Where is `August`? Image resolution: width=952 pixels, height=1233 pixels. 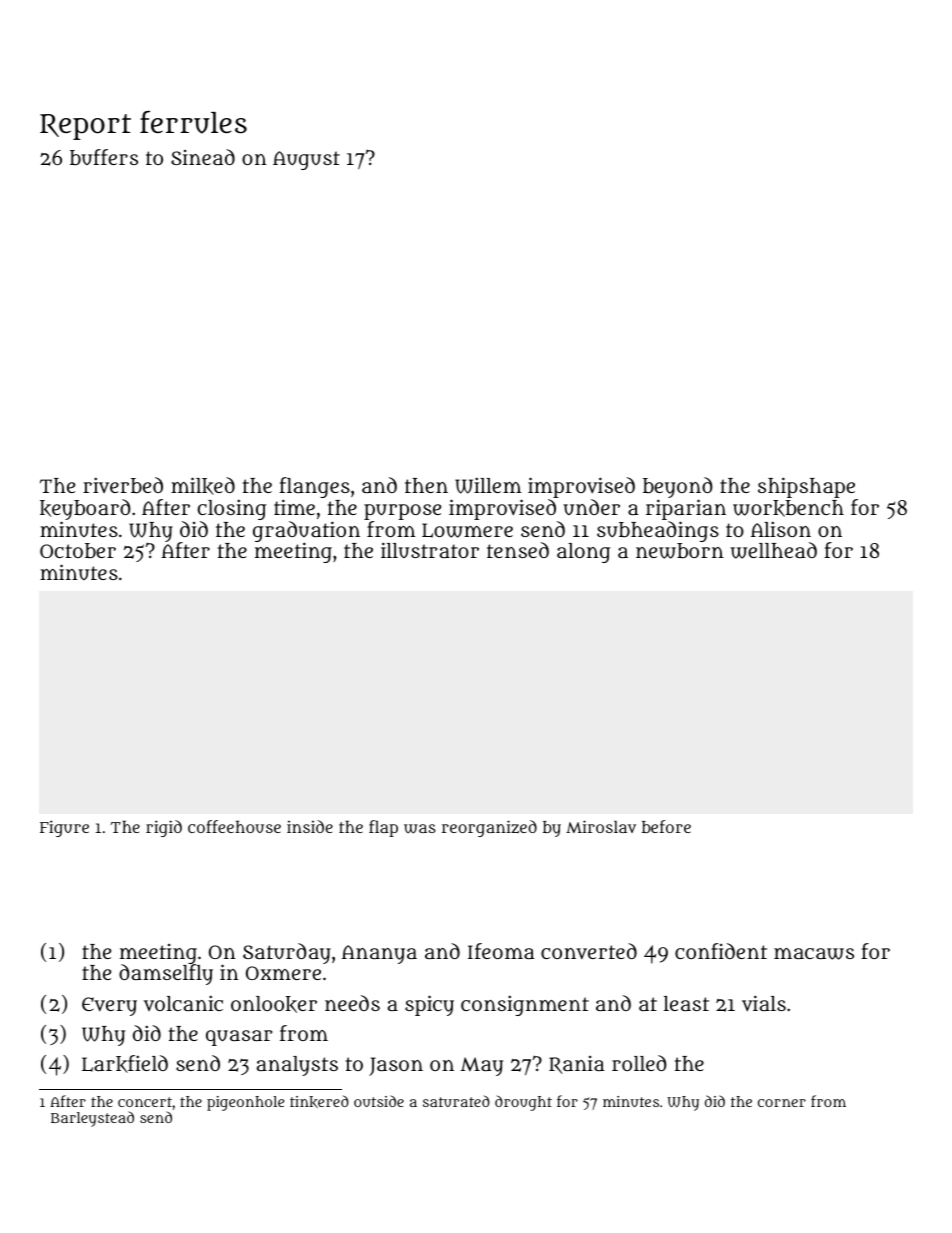 August is located at coordinates (306, 160).
